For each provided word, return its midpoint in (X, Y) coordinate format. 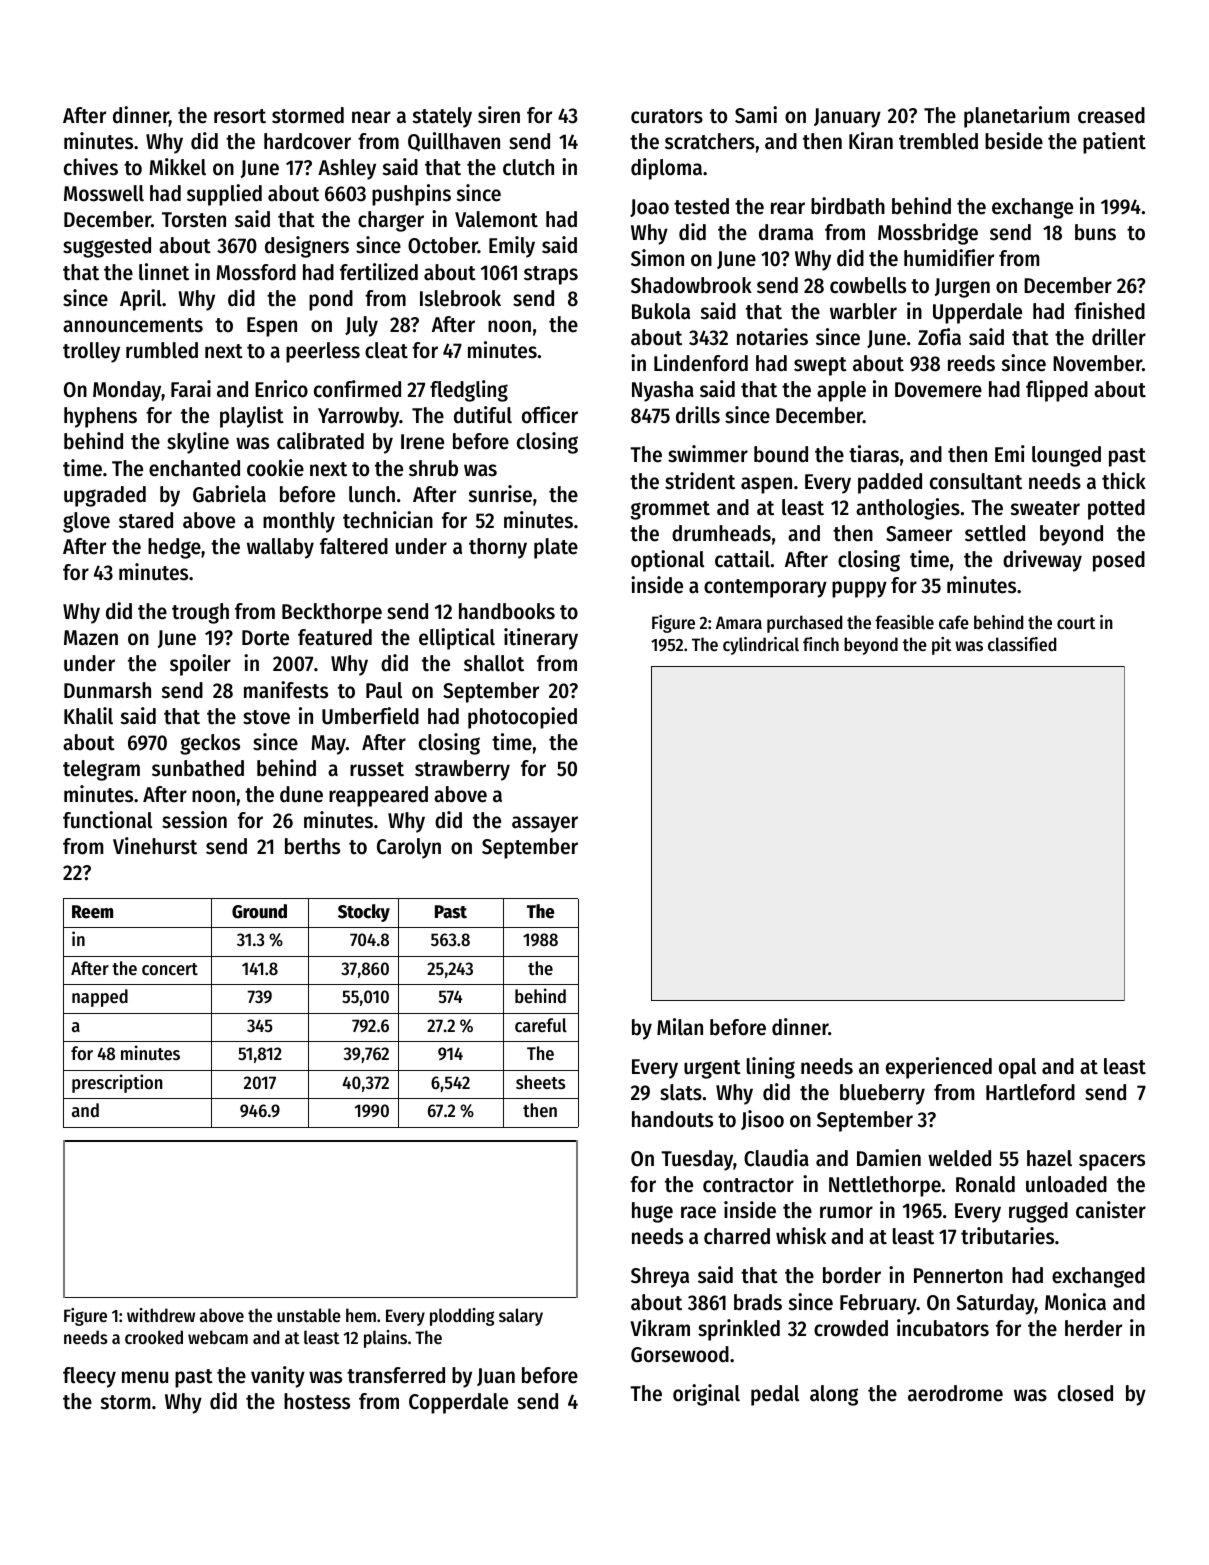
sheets (540, 1082)
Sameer (919, 534)
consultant (976, 481)
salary (521, 1317)
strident (700, 481)
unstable (309, 1315)
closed (1085, 1393)
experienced (939, 1068)
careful (541, 1025)
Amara (739, 622)
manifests (286, 690)
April (141, 300)
